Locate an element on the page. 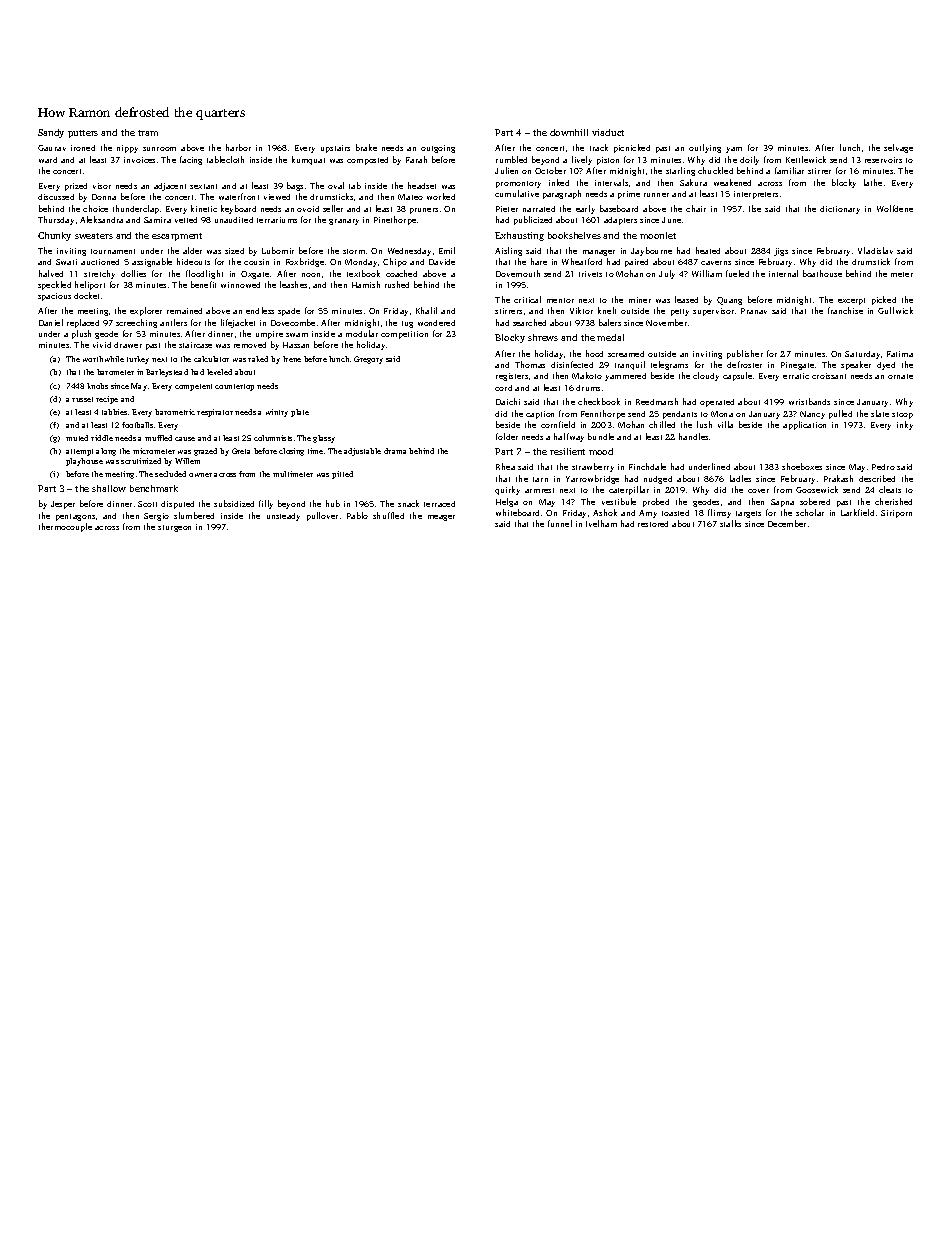 The image size is (952, 1233). outgoing is located at coordinates (438, 149).
